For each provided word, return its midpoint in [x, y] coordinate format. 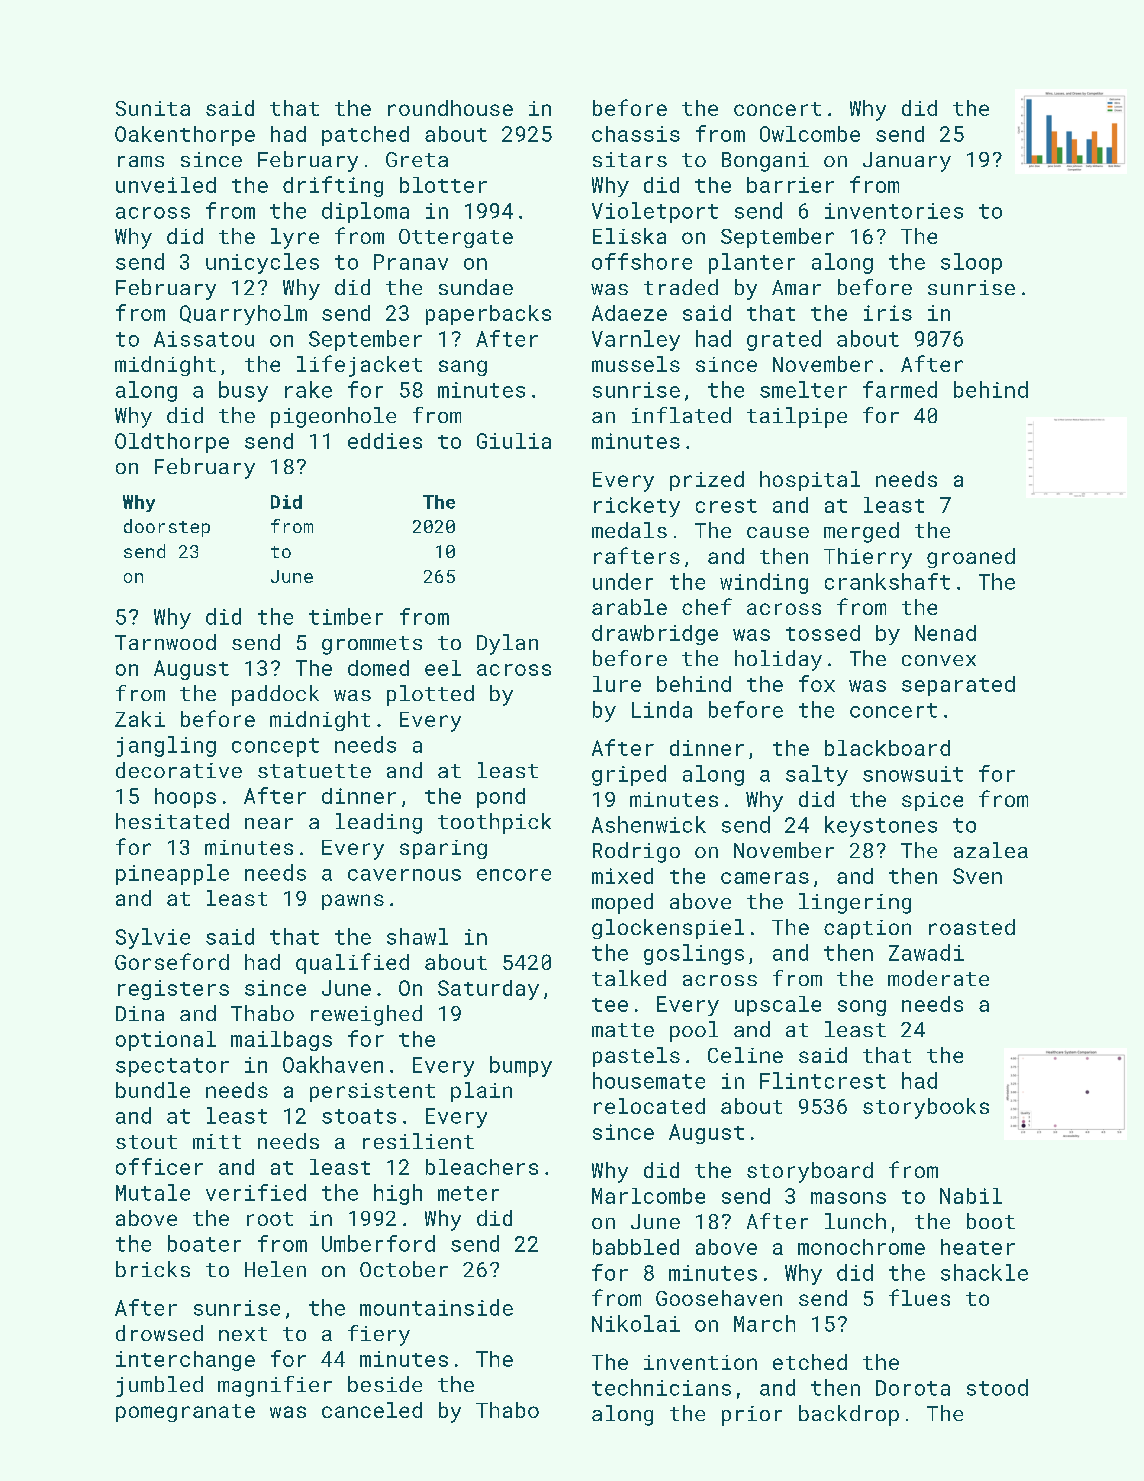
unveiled [166, 185]
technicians [661, 1387]
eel [443, 668]
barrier [790, 185]
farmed [900, 389]
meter [468, 1193]
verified [256, 1192]
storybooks [926, 1108]
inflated [681, 415]
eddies [385, 441]
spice [932, 801]
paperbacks [488, 315]
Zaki [140, 719]
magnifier [275, 1386]
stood [997, 1387]
